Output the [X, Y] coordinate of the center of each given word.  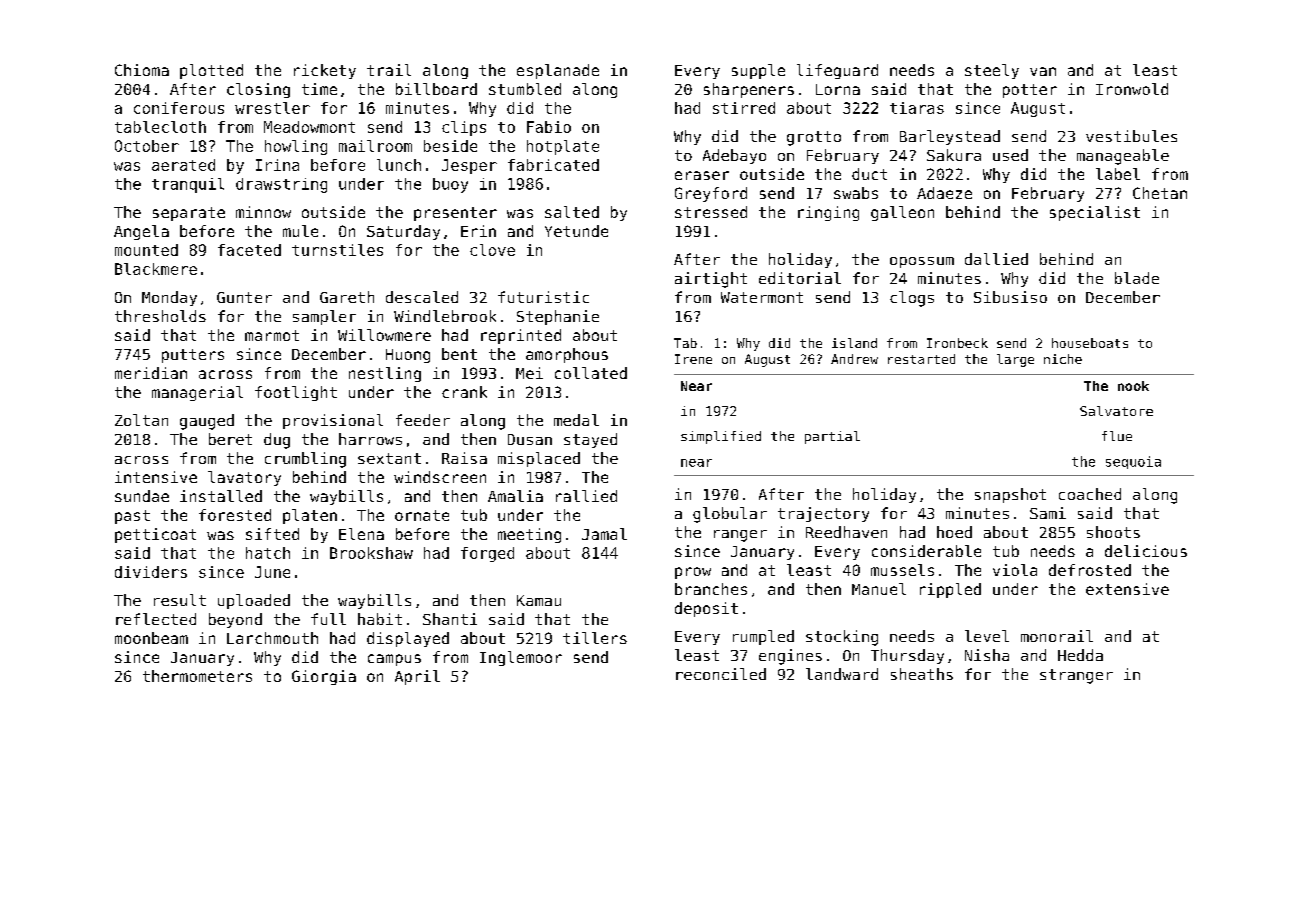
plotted [211, 71]
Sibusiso [1010, 297]
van [1043, 71]
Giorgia [324, 677]
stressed [711, 212]
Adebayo [734, 156]
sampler [324, 317]
